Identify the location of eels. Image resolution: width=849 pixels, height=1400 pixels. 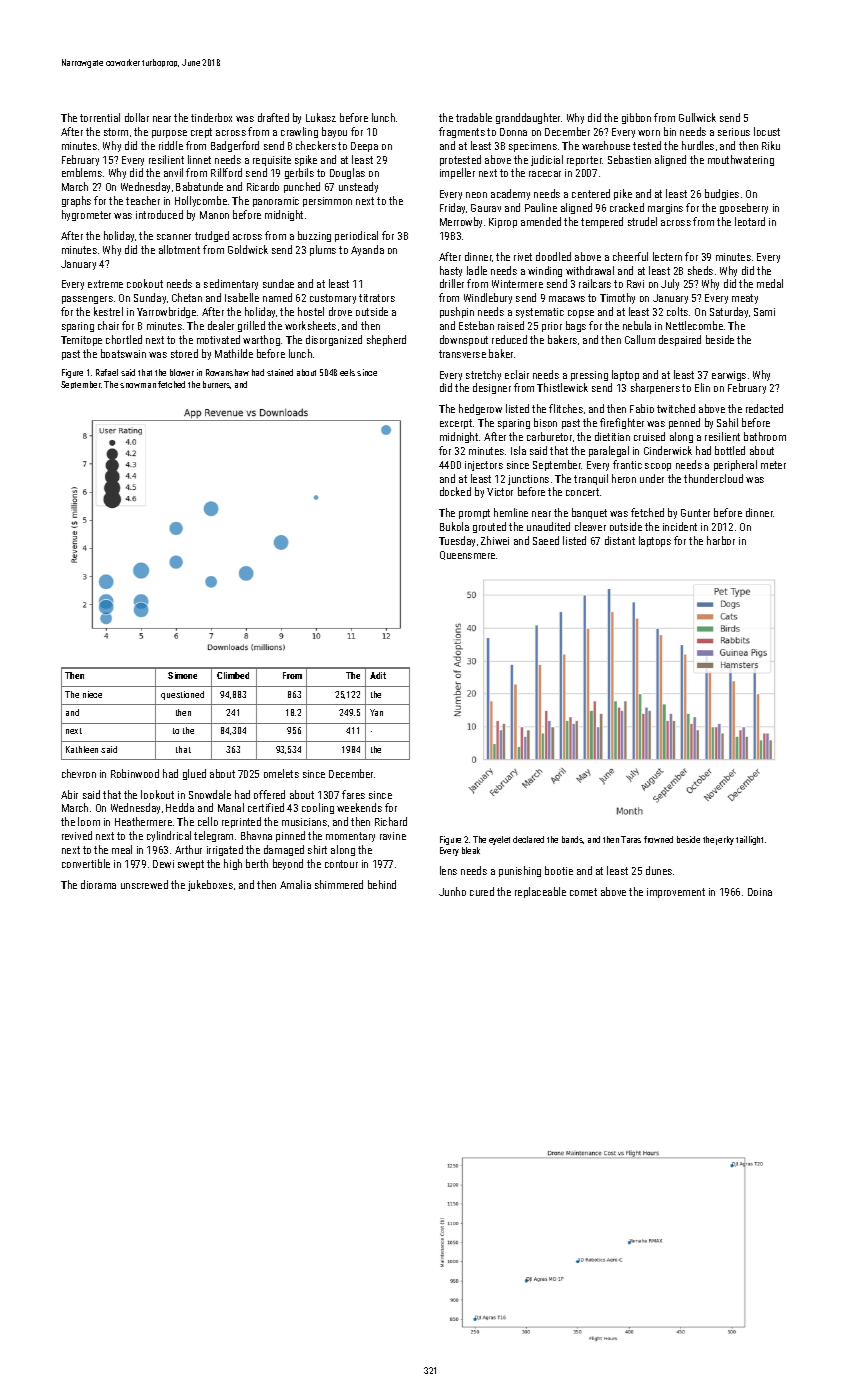
(347, 372).
